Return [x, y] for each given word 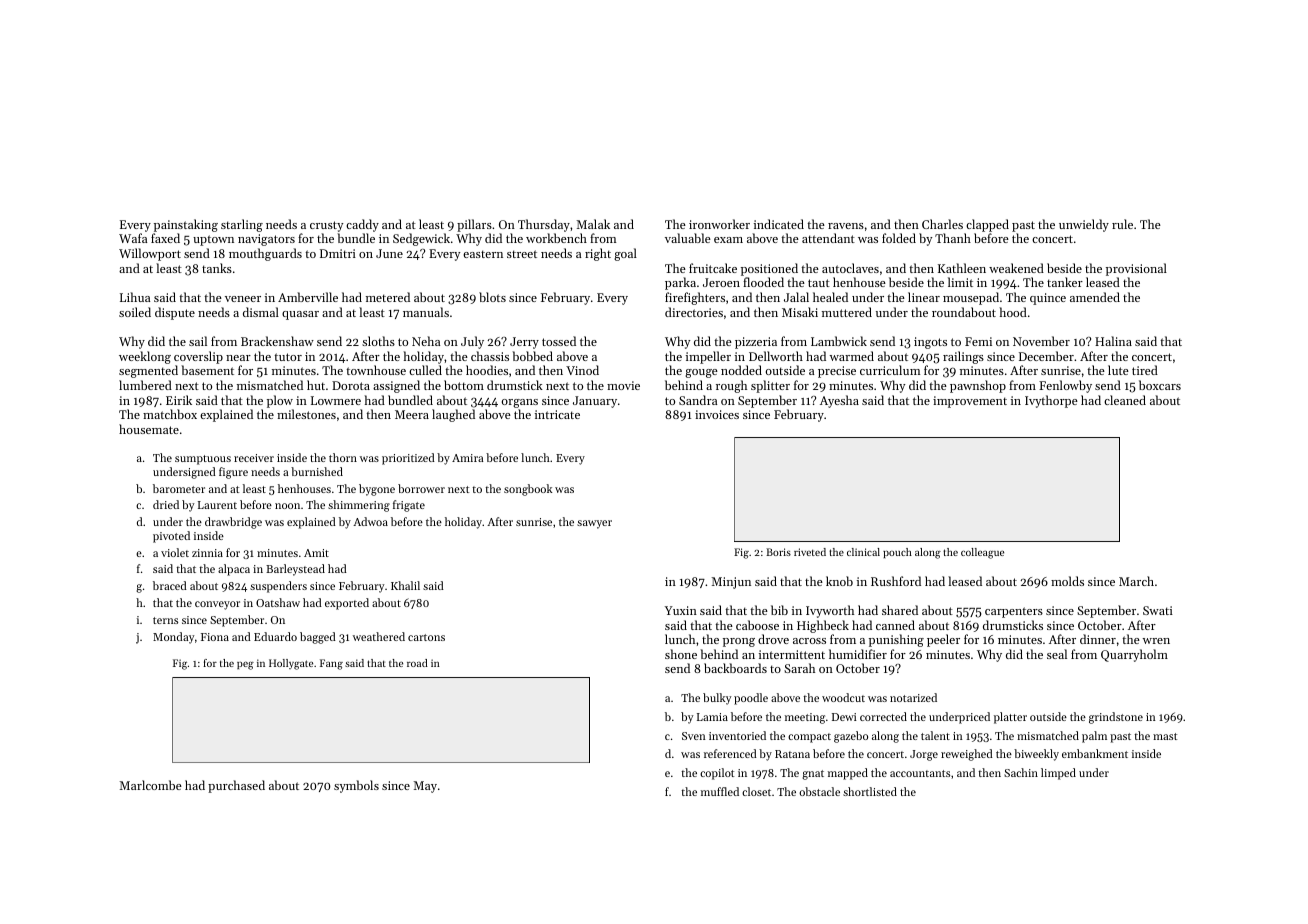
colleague [982, 553]
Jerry [524, 343]
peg [245, 665]
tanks [217, 268]
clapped [987, 225]
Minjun [731, 583]
